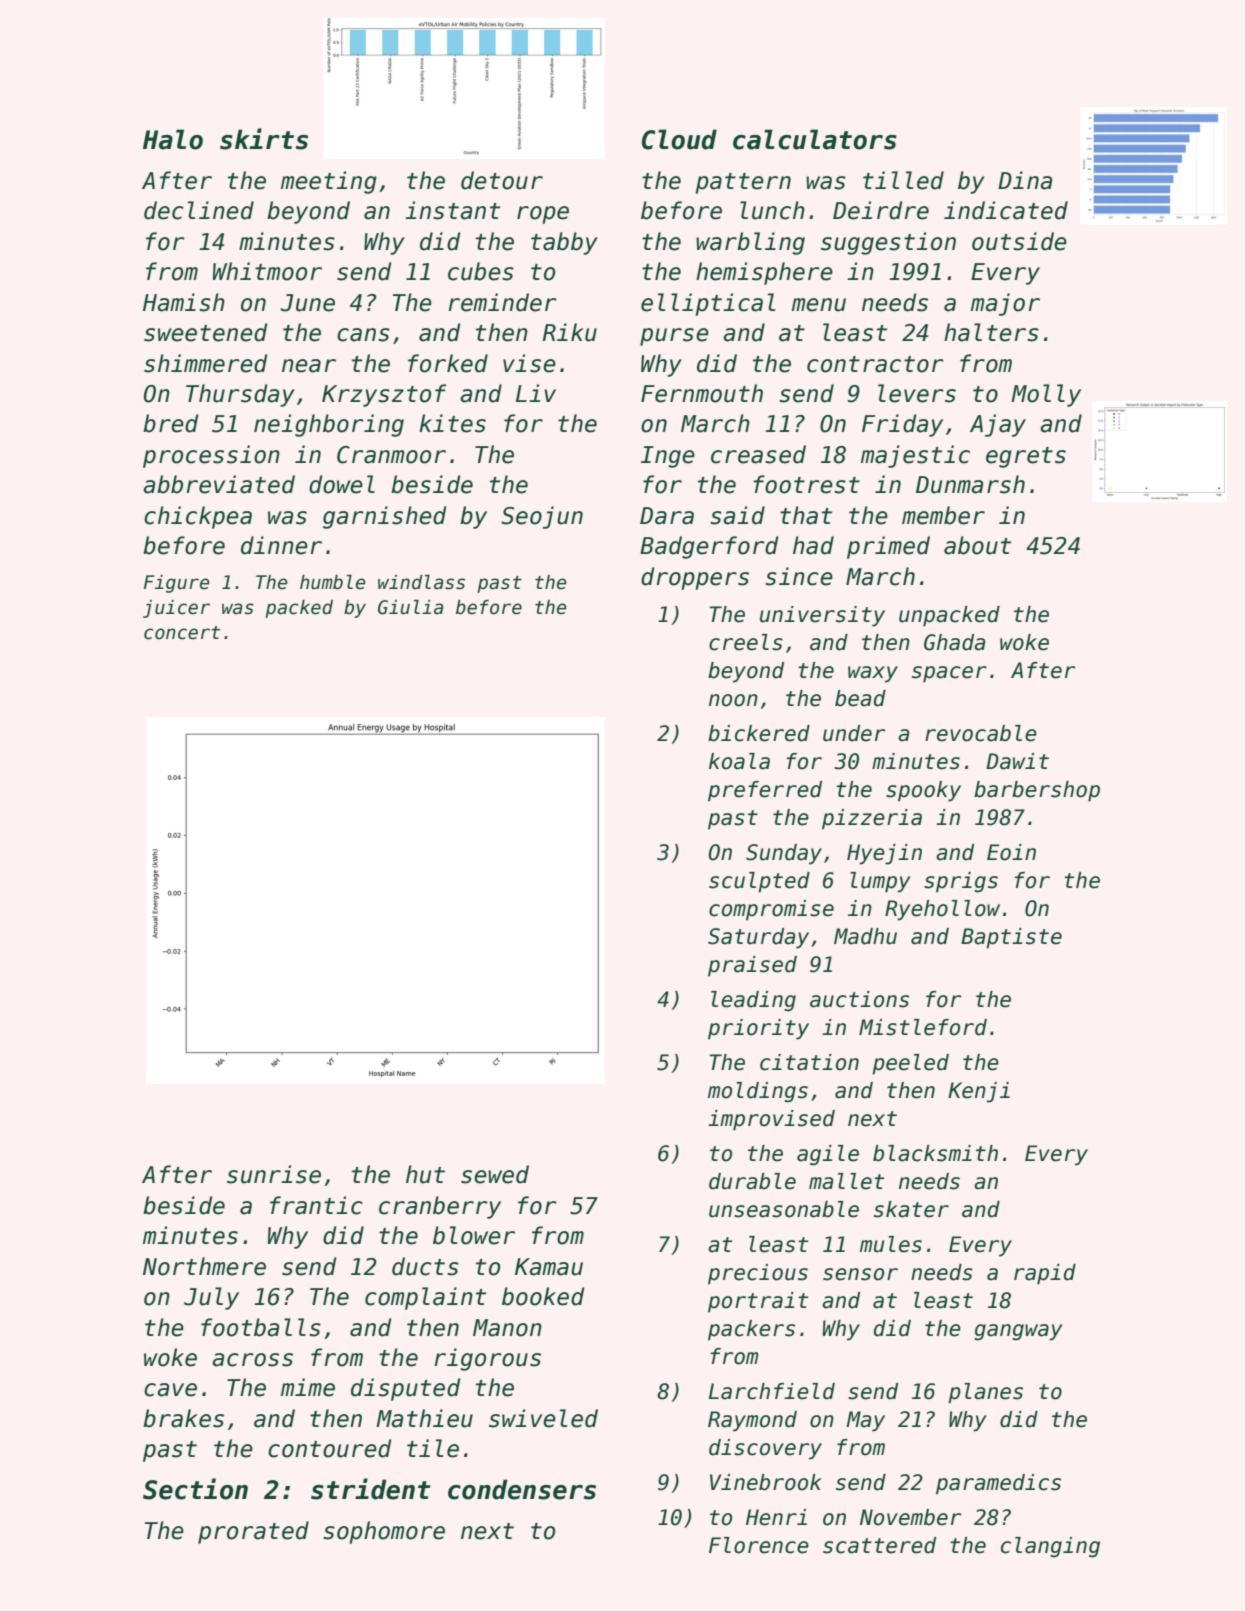 The image size is (1245, 1611). What do you see at coordinates (274, 1174) in the screenshot?
I see `sunrise` at bounding box center [274, 1174].
